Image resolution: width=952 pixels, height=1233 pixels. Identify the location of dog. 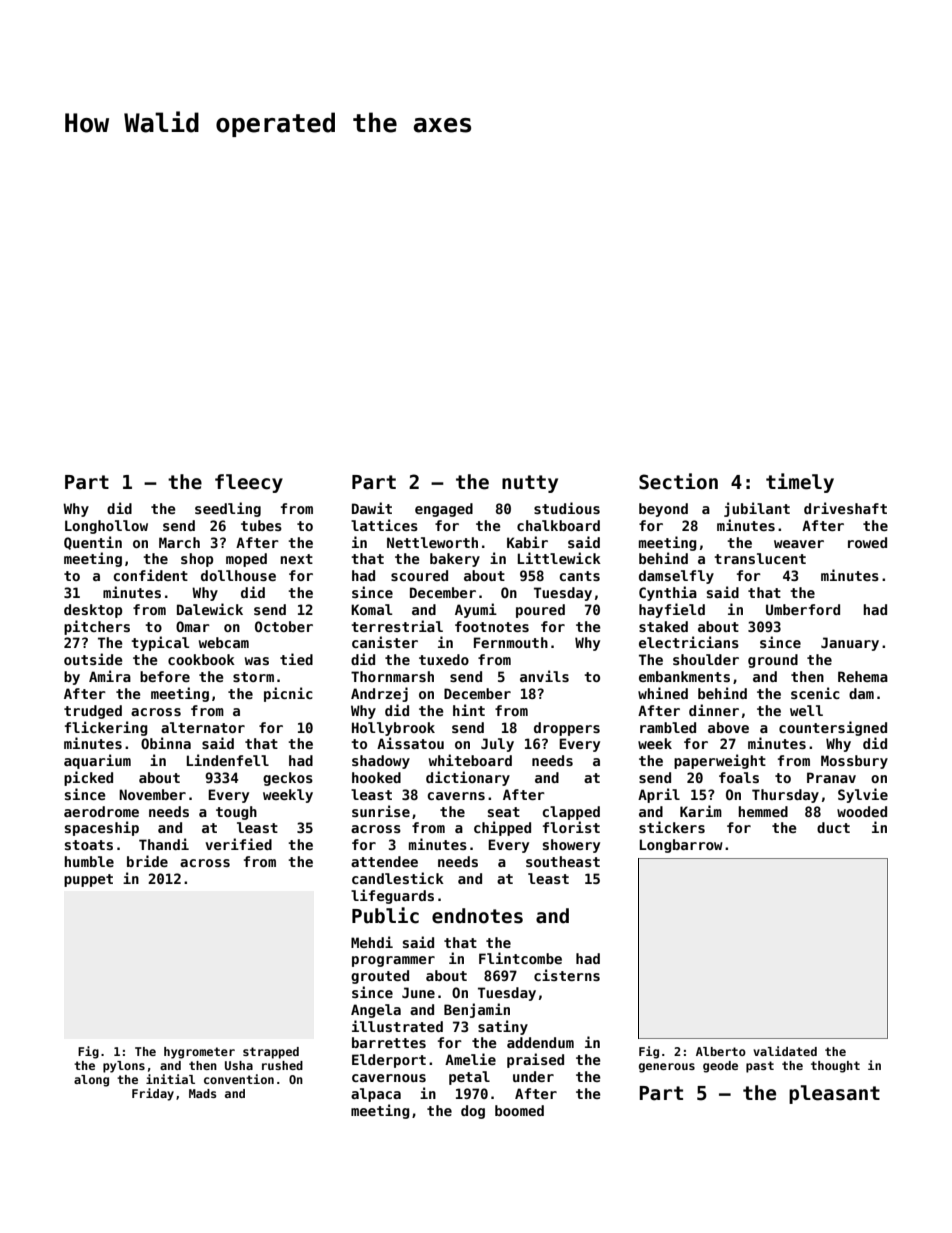
(473, 1112).
